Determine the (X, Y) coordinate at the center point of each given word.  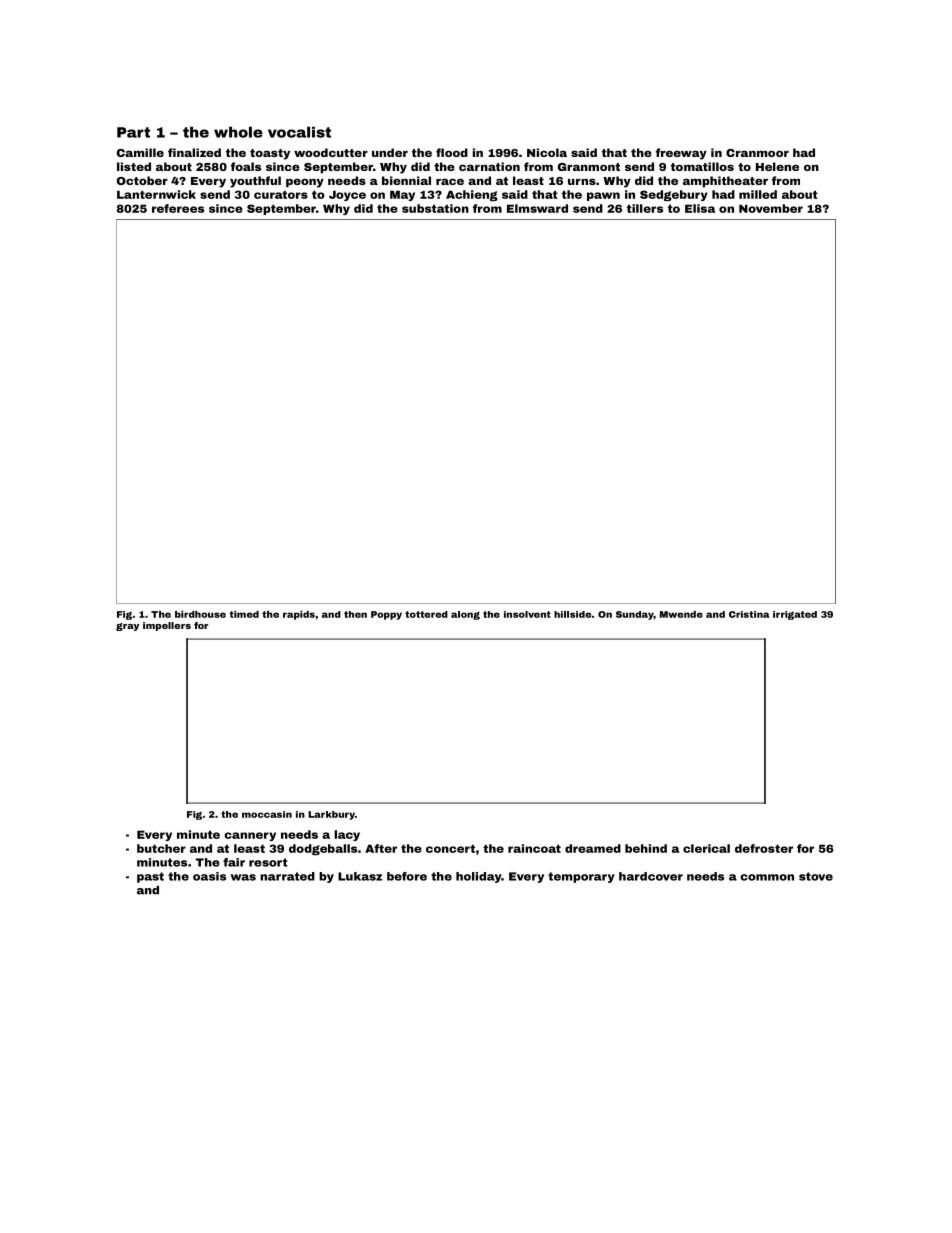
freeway (681, 154)
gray (127, 627)
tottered (426, 614)
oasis (209, 876)
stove (816, 876)
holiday (478, 877)
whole (238, 132)
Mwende (681, 614)
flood (452, 152)
